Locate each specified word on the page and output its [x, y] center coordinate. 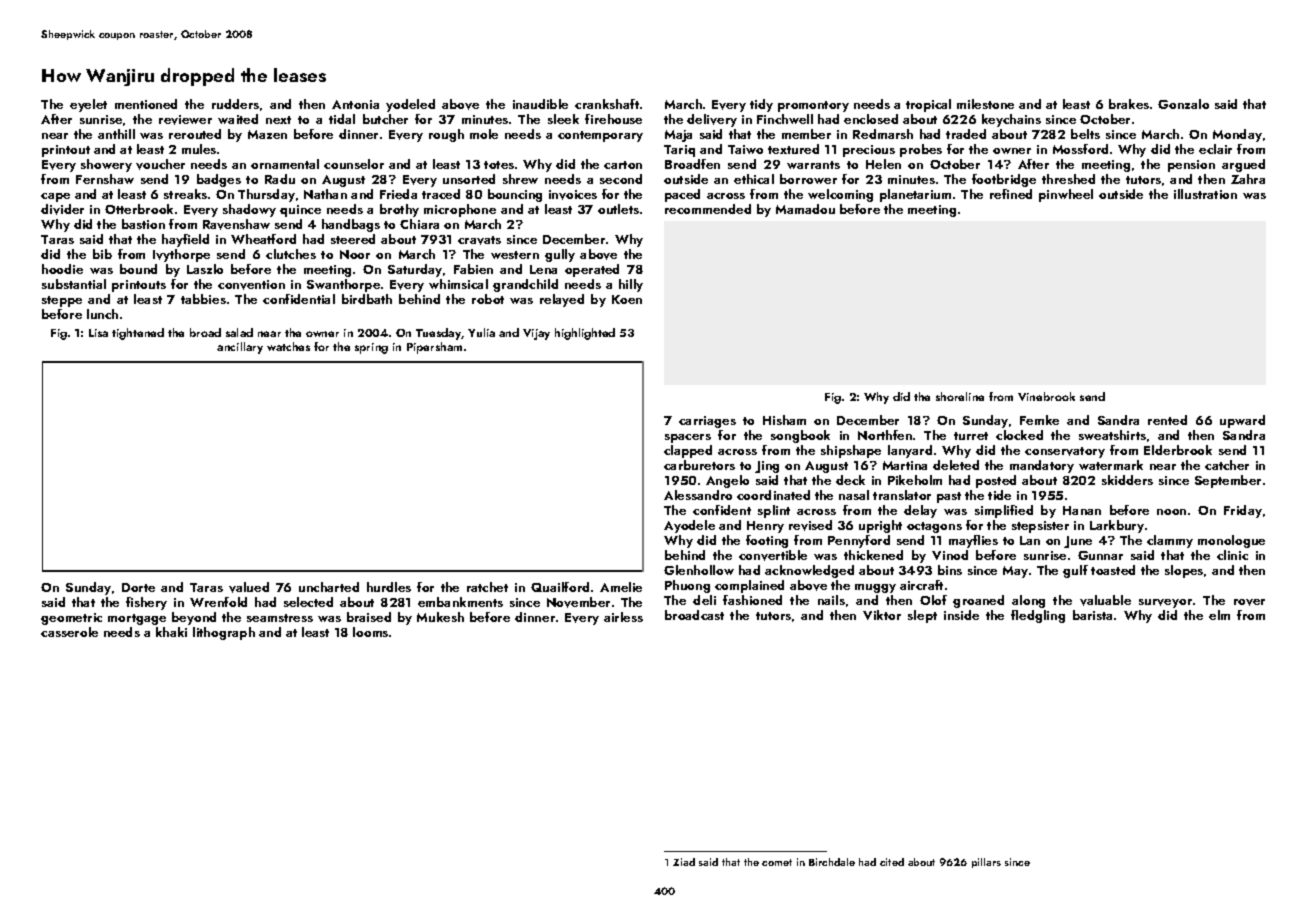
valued [249, 587]
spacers [688, 438]
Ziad [684, 862]
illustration [1205, 194]
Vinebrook [1046, 396]
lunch [102, 314]
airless [623, 617]
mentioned [146, 104]
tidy [761, 105]
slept [922, 616]
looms [370, 632]
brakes [1129, 104]
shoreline [960, 396]
